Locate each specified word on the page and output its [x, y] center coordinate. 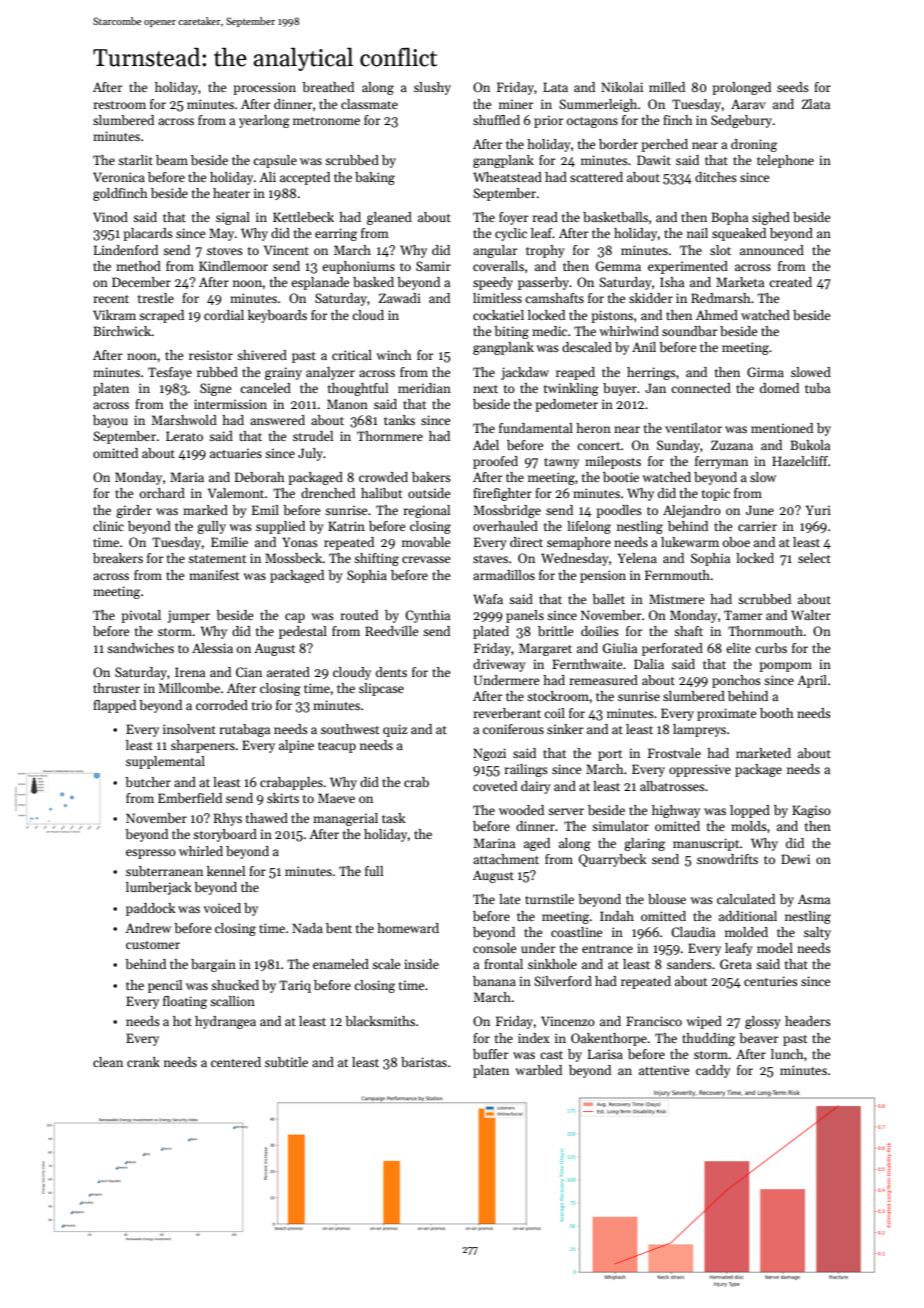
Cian [249, 672]
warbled [538, 1070]
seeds [793, 87]
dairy [536, 787]
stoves [225, 251]
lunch [787, 1054]
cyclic [511, 234]
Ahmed [717, 315]
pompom [785, 667]
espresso [151, 854]
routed [359, 615]
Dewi [795, 859]
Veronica [119, 177]
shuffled [496, 120]
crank [143, 1062]
